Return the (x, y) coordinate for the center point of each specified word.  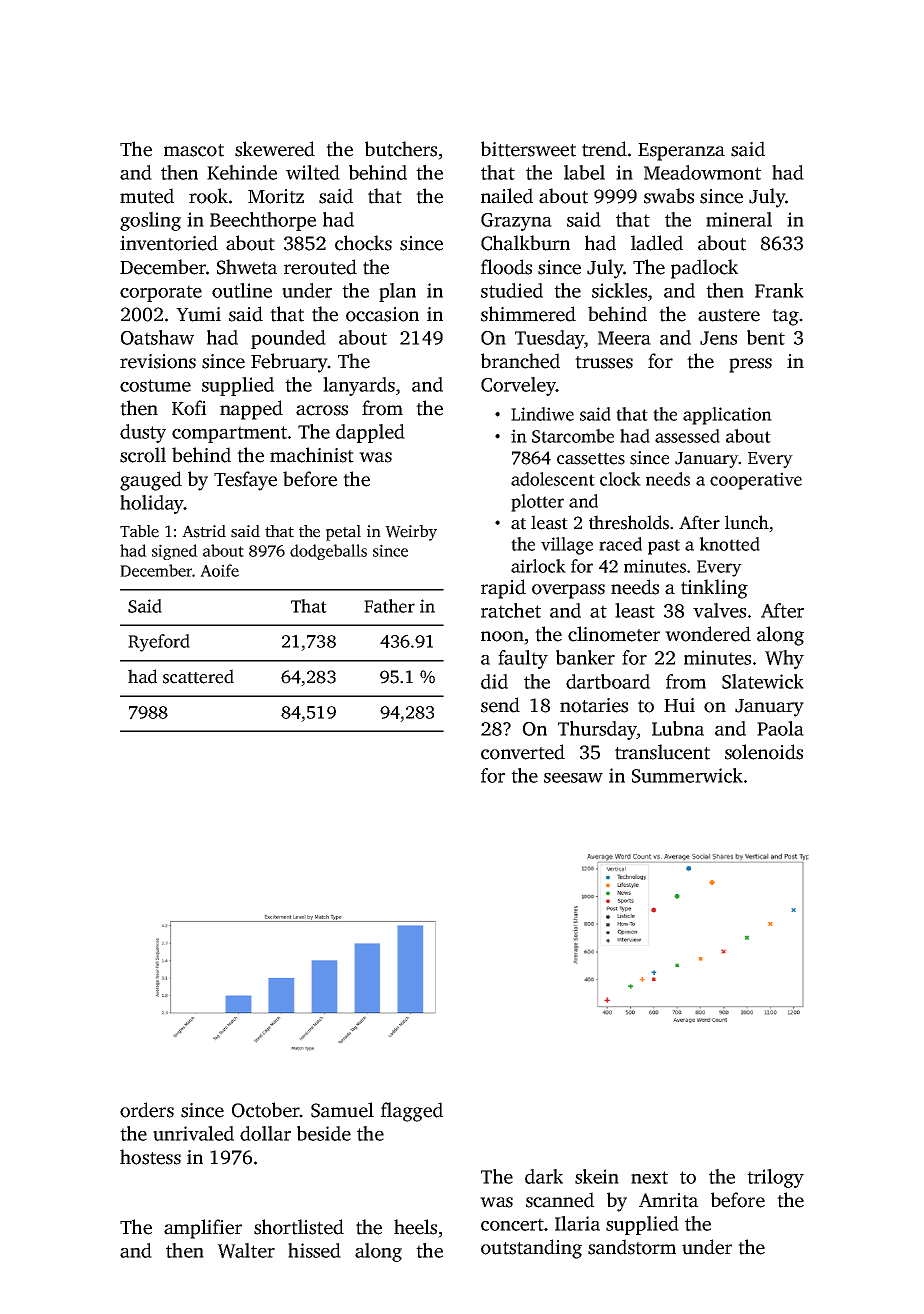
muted (147, 196)
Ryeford (159, 643)
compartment (229, 434)
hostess (150, 1157)
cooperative (756, 481)
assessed (687, 436)
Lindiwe (542, 414)
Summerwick (687, 775)
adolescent (553, 479)
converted (523, 752)
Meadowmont (702, 172)
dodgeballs (328, 552)
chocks (363, 243)
